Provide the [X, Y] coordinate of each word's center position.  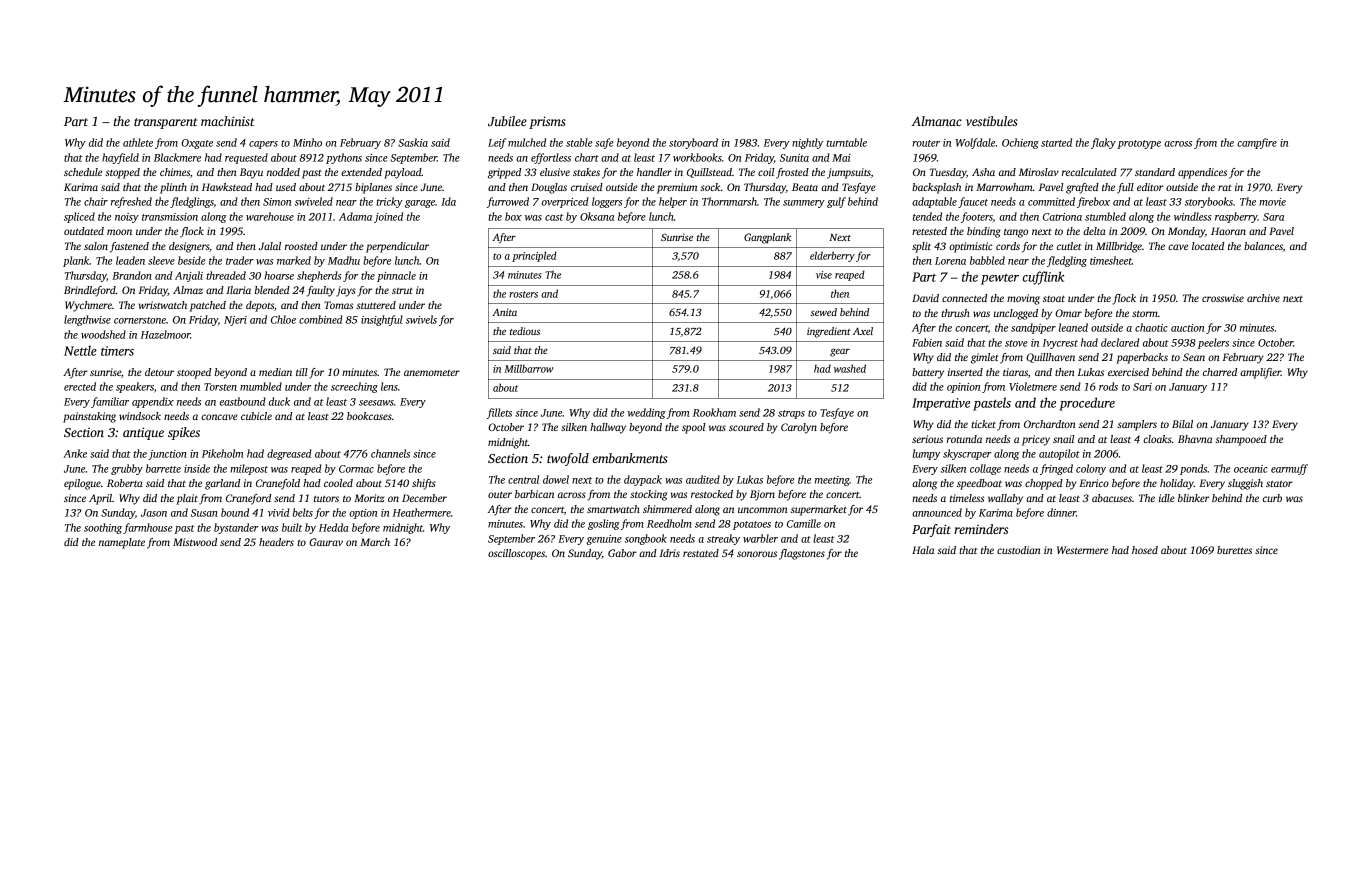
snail [1063, 439]
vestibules [992, 121]
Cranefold [278, 484]
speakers [135, 387]
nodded [283, 172]
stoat [1054, 298]
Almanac [937, 121]
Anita [504, 312]
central [523, 479]
